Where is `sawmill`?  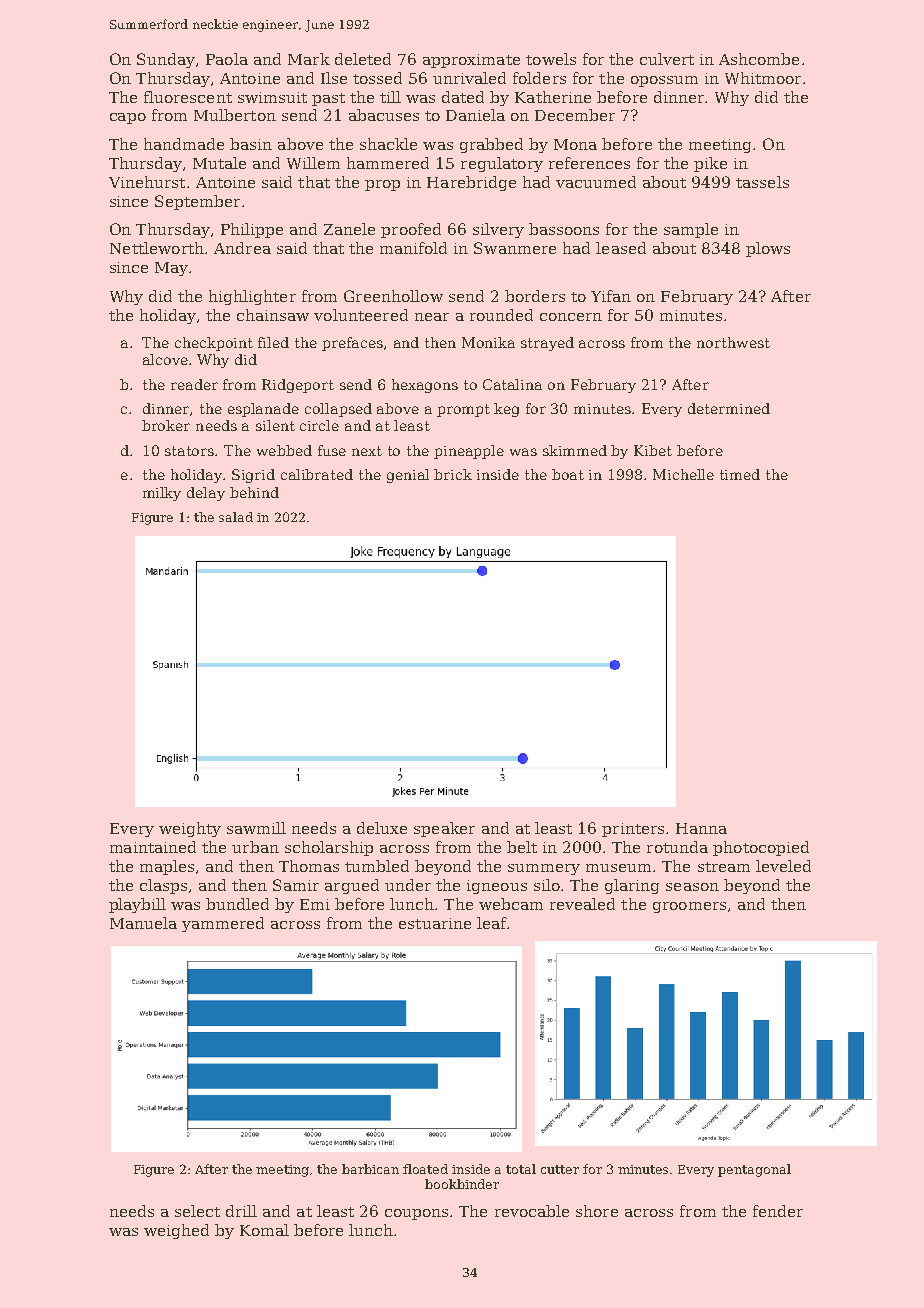
sawmill is located at coordinates (256, 828).
